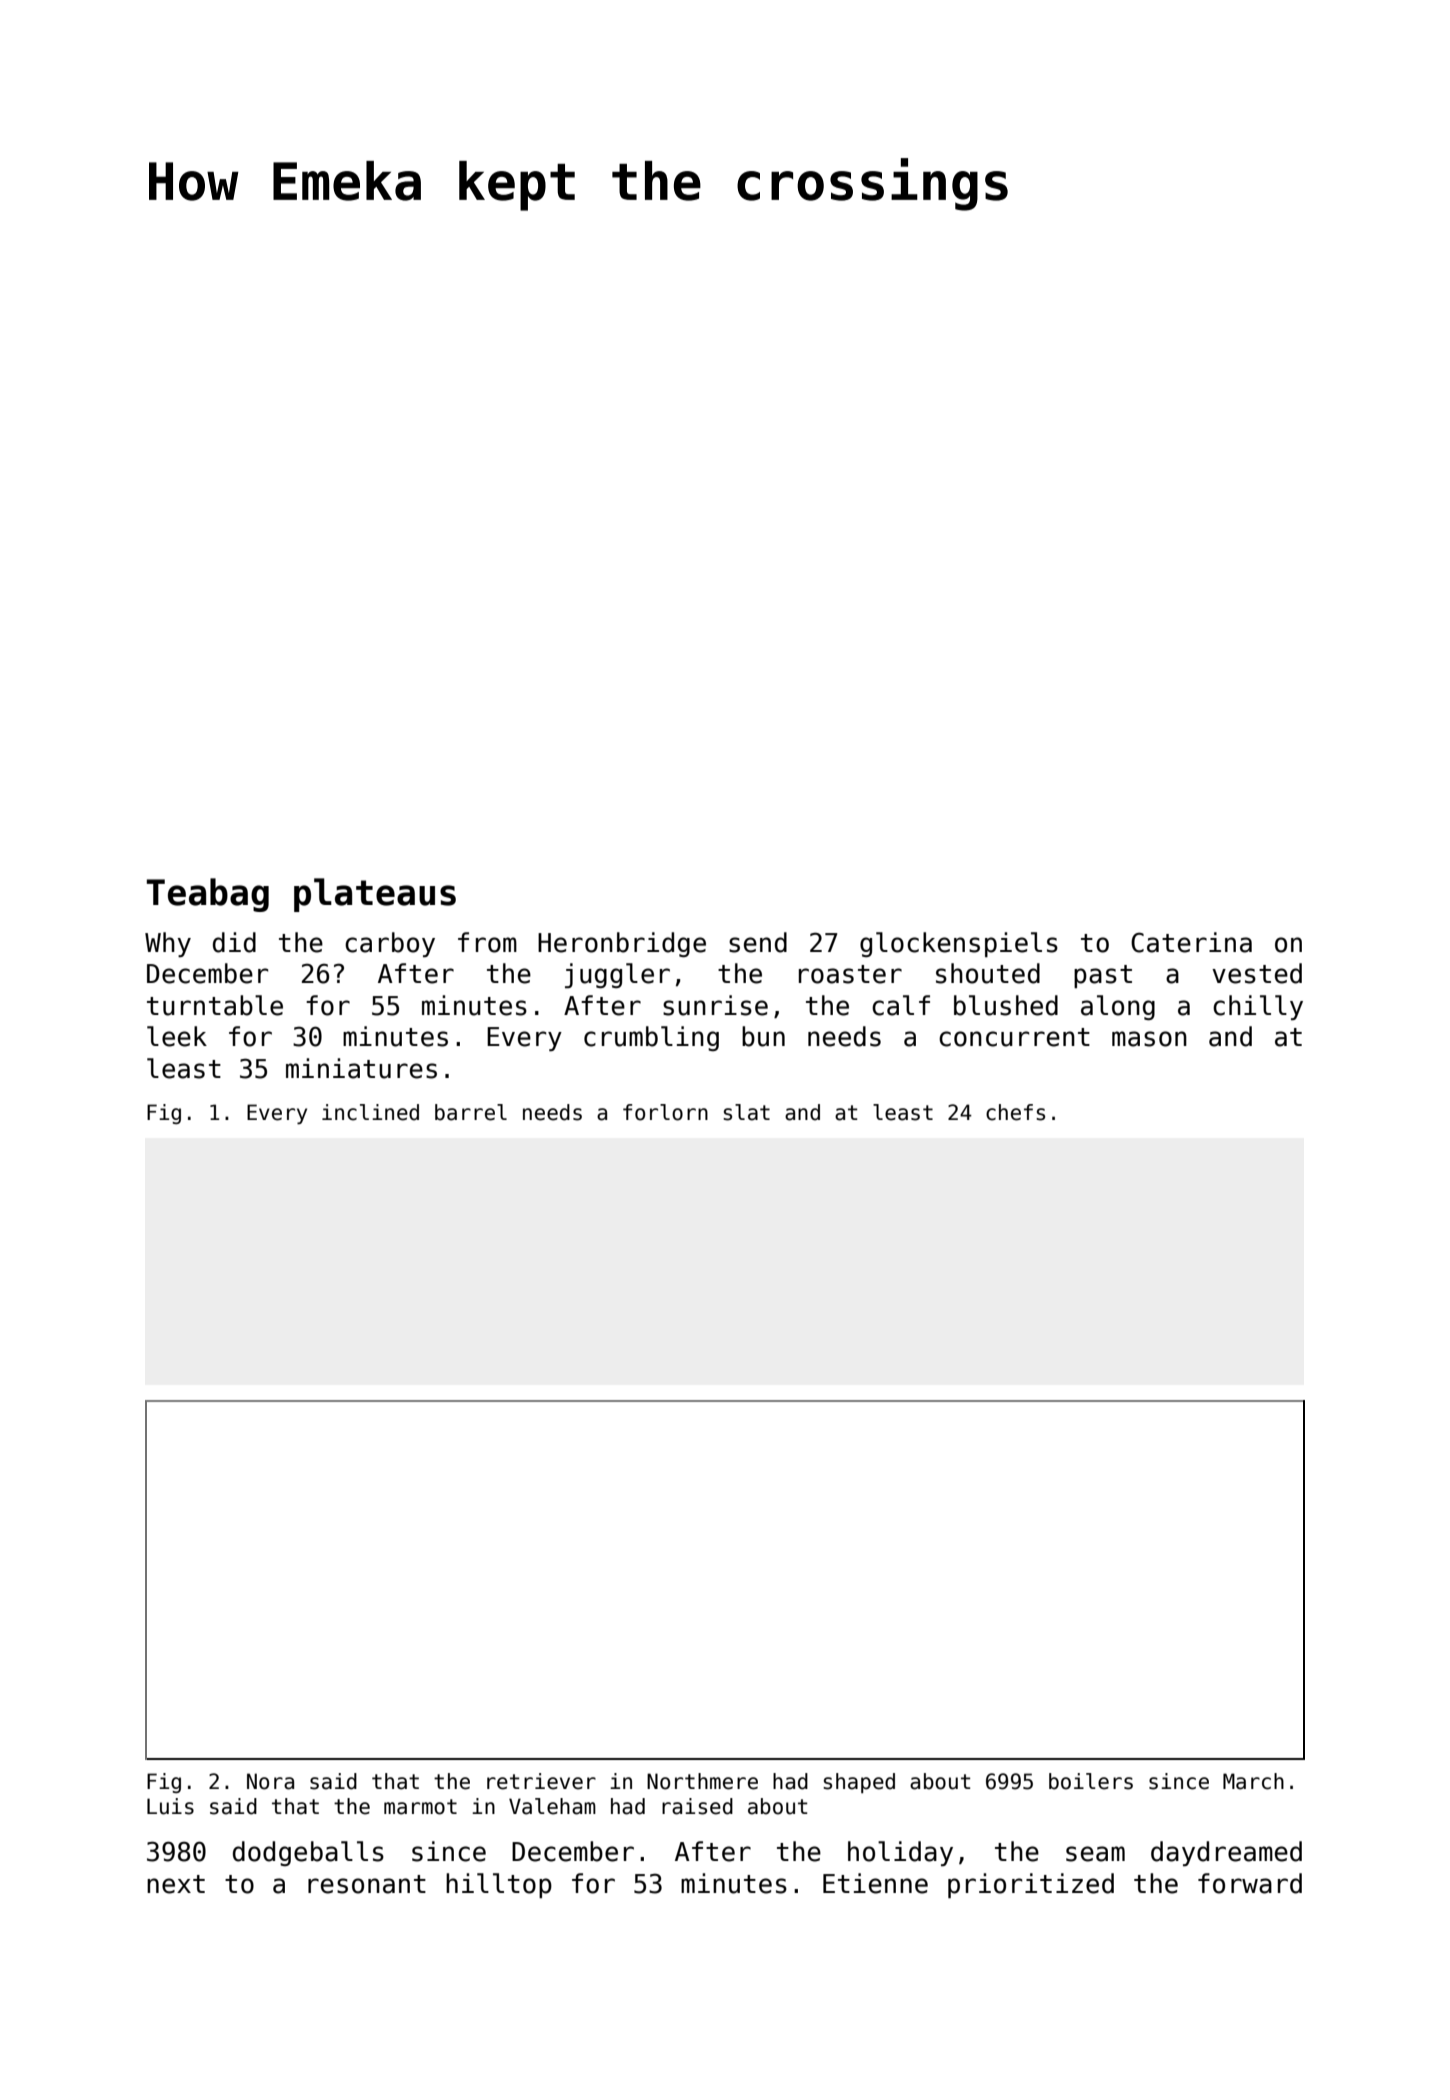 The image size is (1450, 2100). I want to click on Northmere, so click(702, 1781).
